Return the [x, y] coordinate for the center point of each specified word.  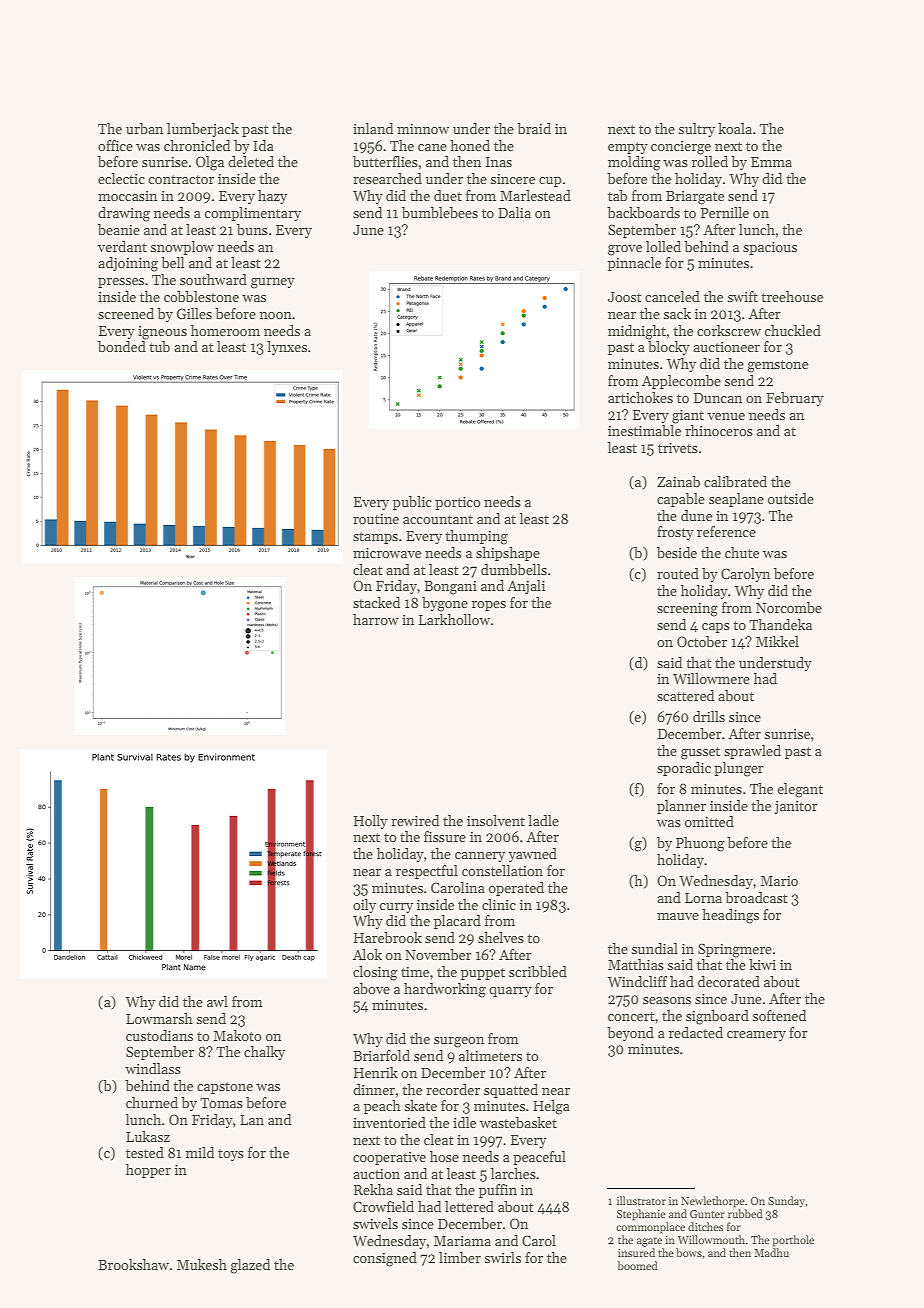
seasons [667, 1000]
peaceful [539, 1158]
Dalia [514, 212]
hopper [148, 1171]
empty [628, 148]
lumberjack [203, 130]
